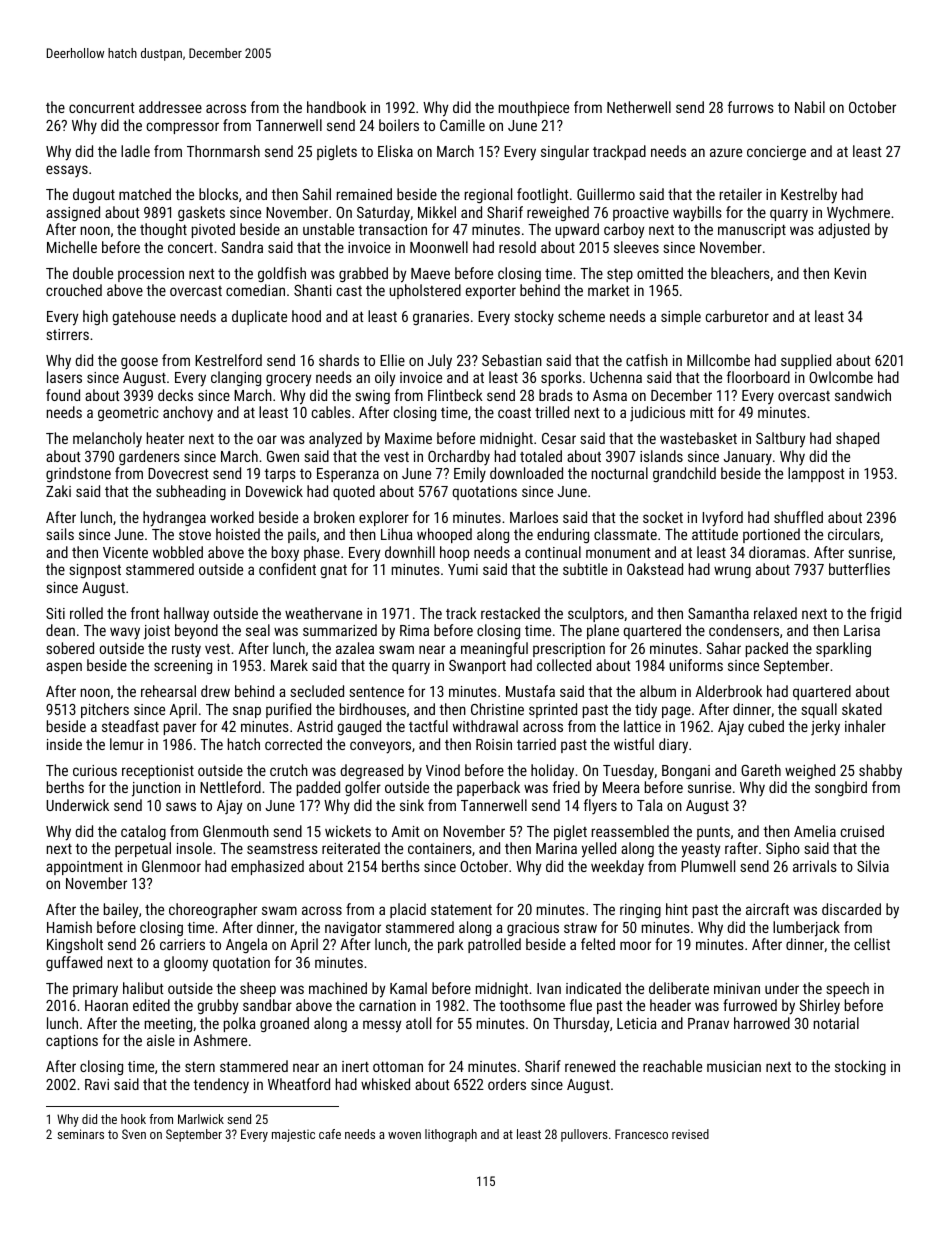 The height and width of the screenshot is (1233, 952). What do you see at coordinates (213, 910) in the screenshot?
I see `choreographer` at bounding box center [213, 910].
